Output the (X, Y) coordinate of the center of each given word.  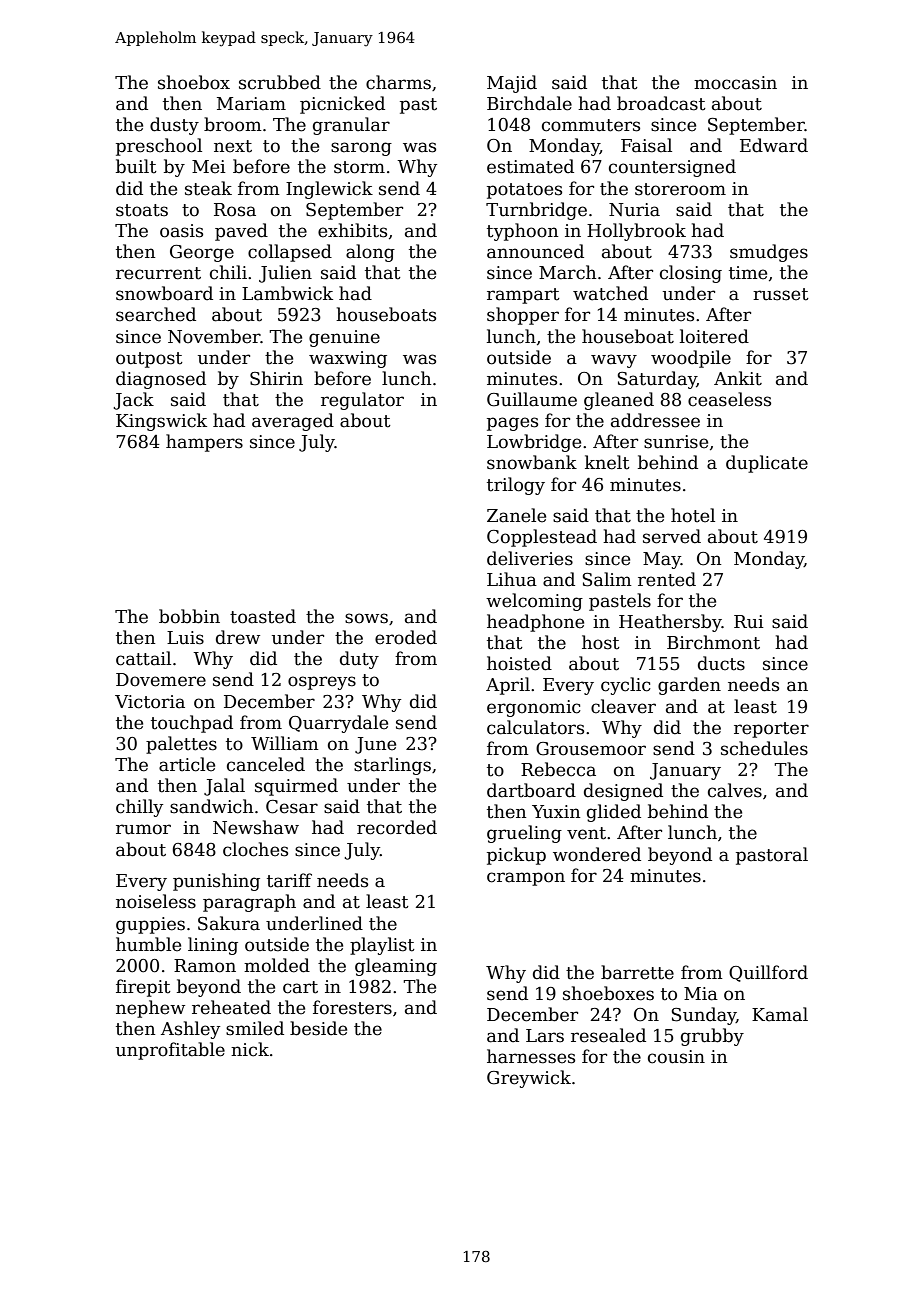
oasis (181, 231)
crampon (526, 879)
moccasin (735, 83)
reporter (771, 730)
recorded (397, 827)
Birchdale (529, 103)
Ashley (190, 1030)
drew (238, 637)
